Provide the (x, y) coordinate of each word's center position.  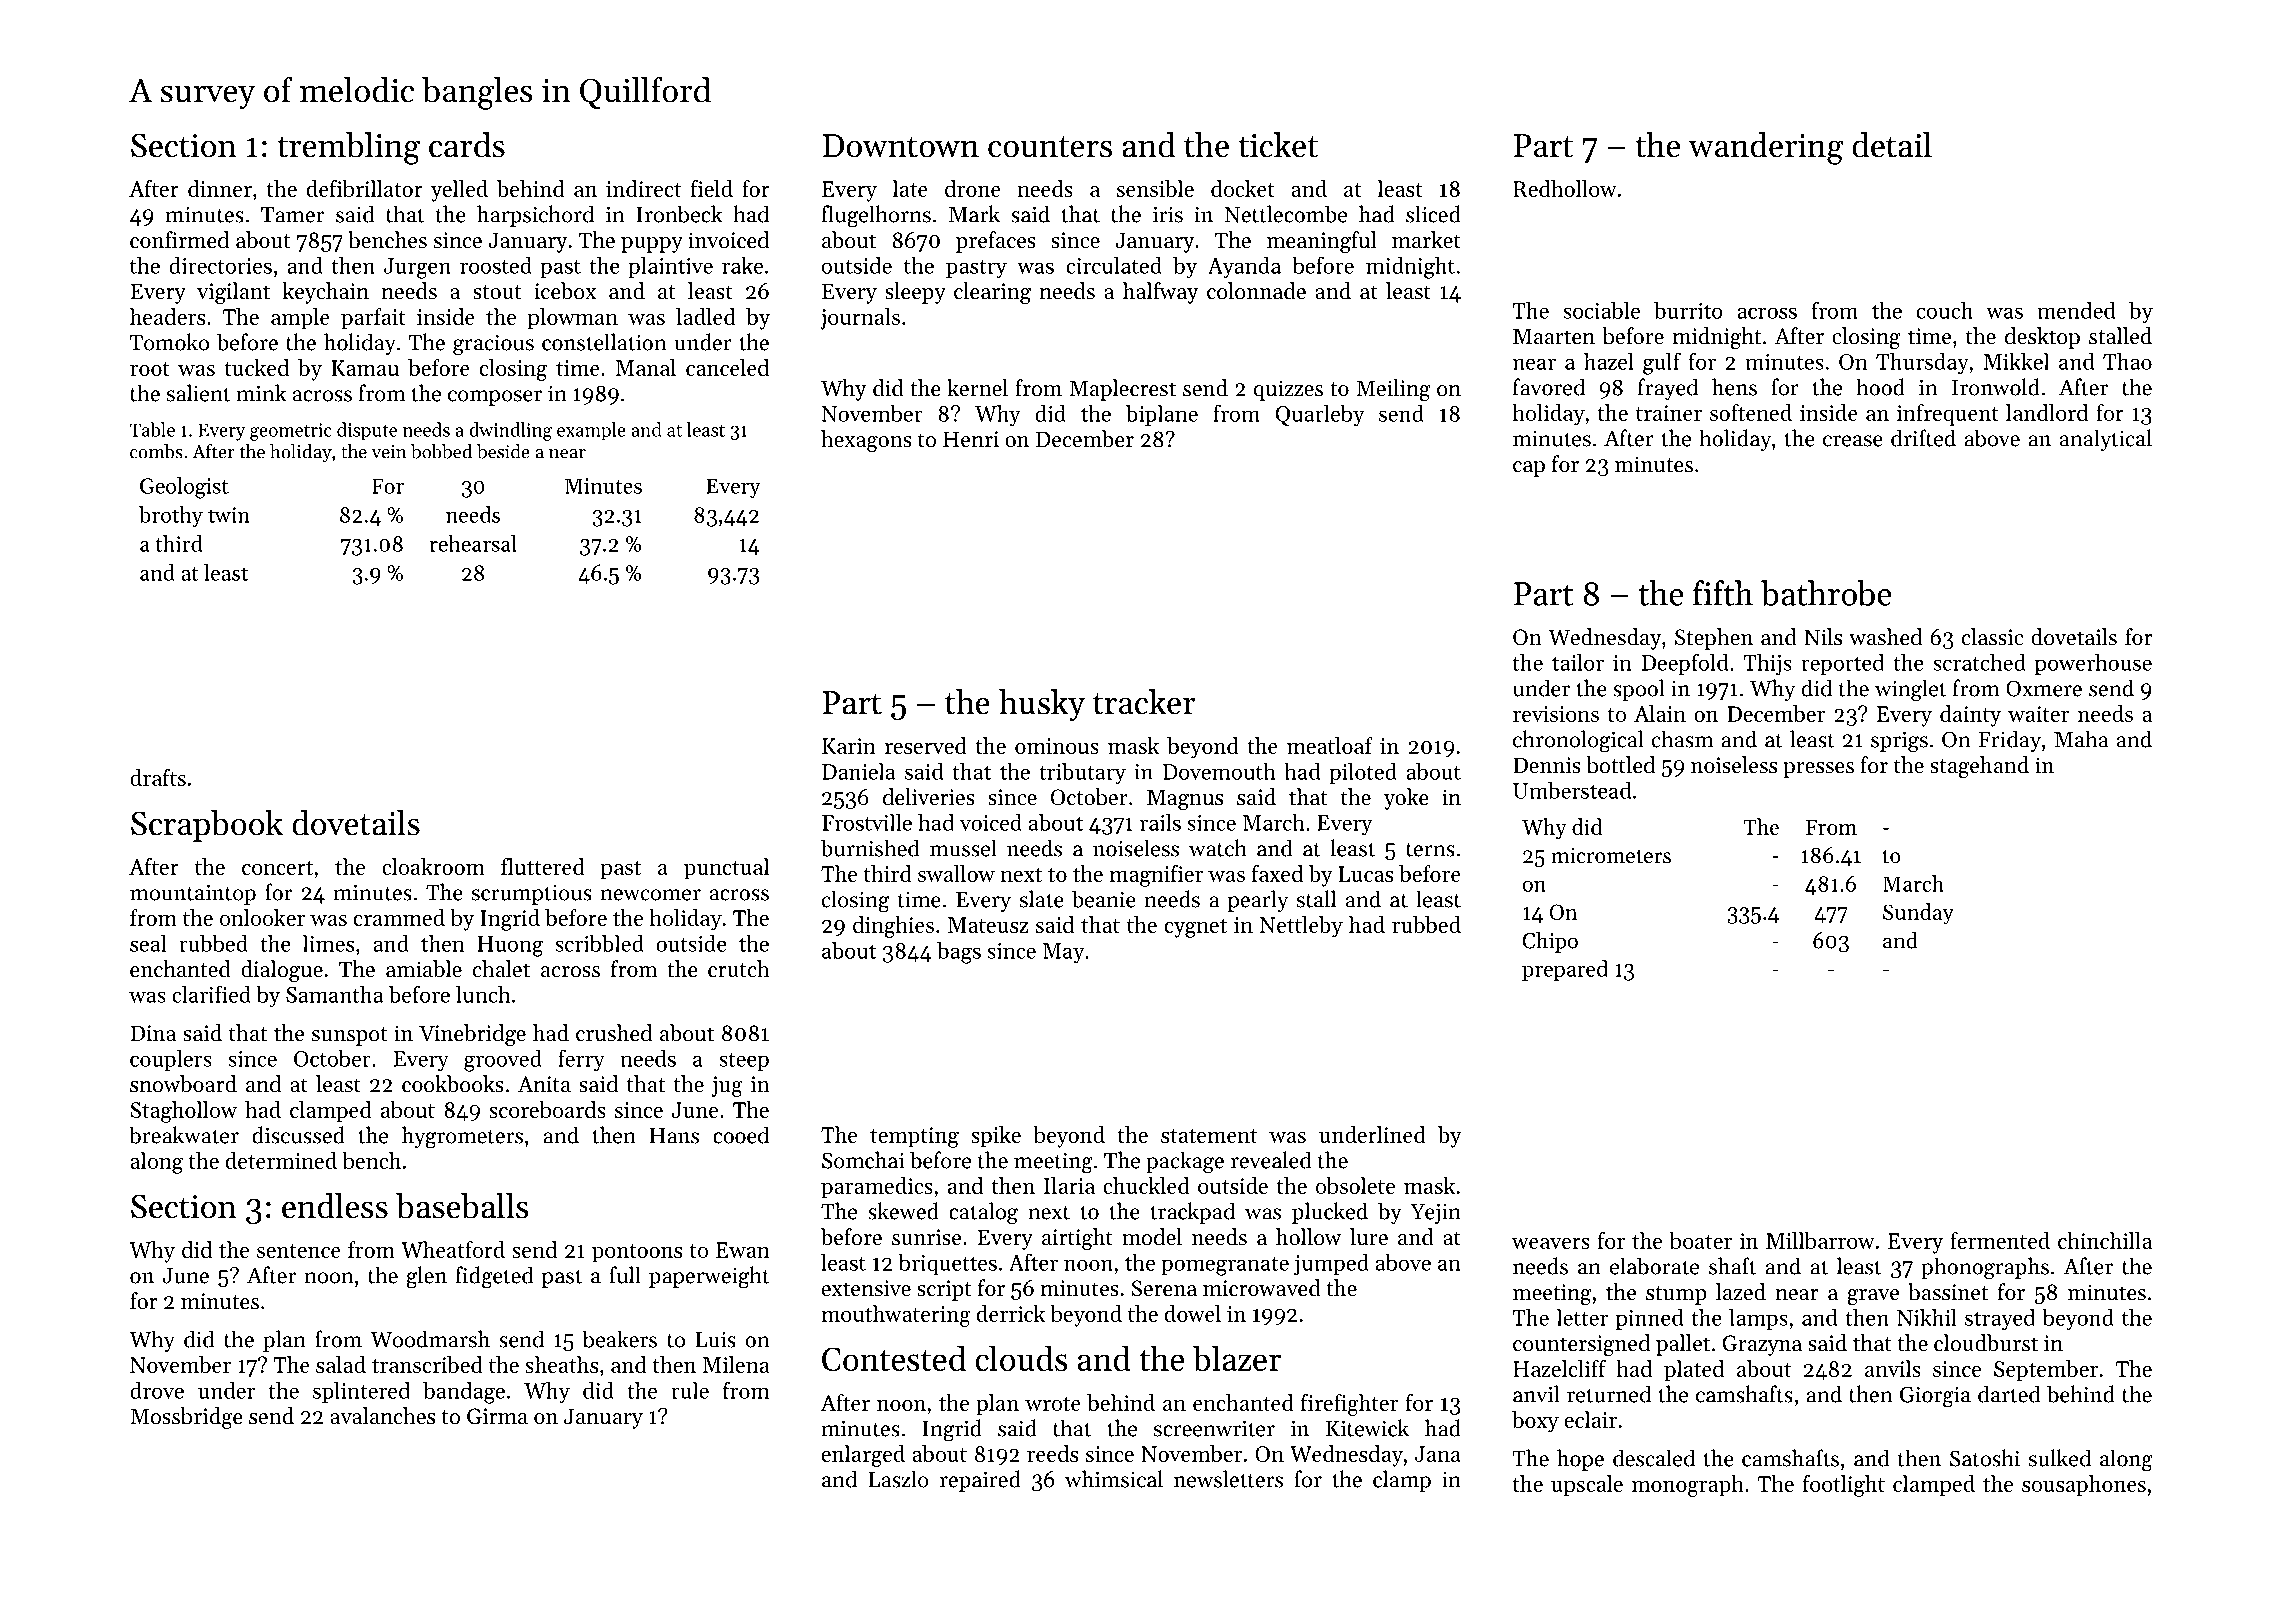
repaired (980, 1481)
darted (2009, 1394)
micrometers (1611, 856)
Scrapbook (207, 826)
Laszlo (898, 1479)
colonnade (1256, 291)
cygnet (1196, 928)
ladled (706, 316)
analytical (2106, 440)
